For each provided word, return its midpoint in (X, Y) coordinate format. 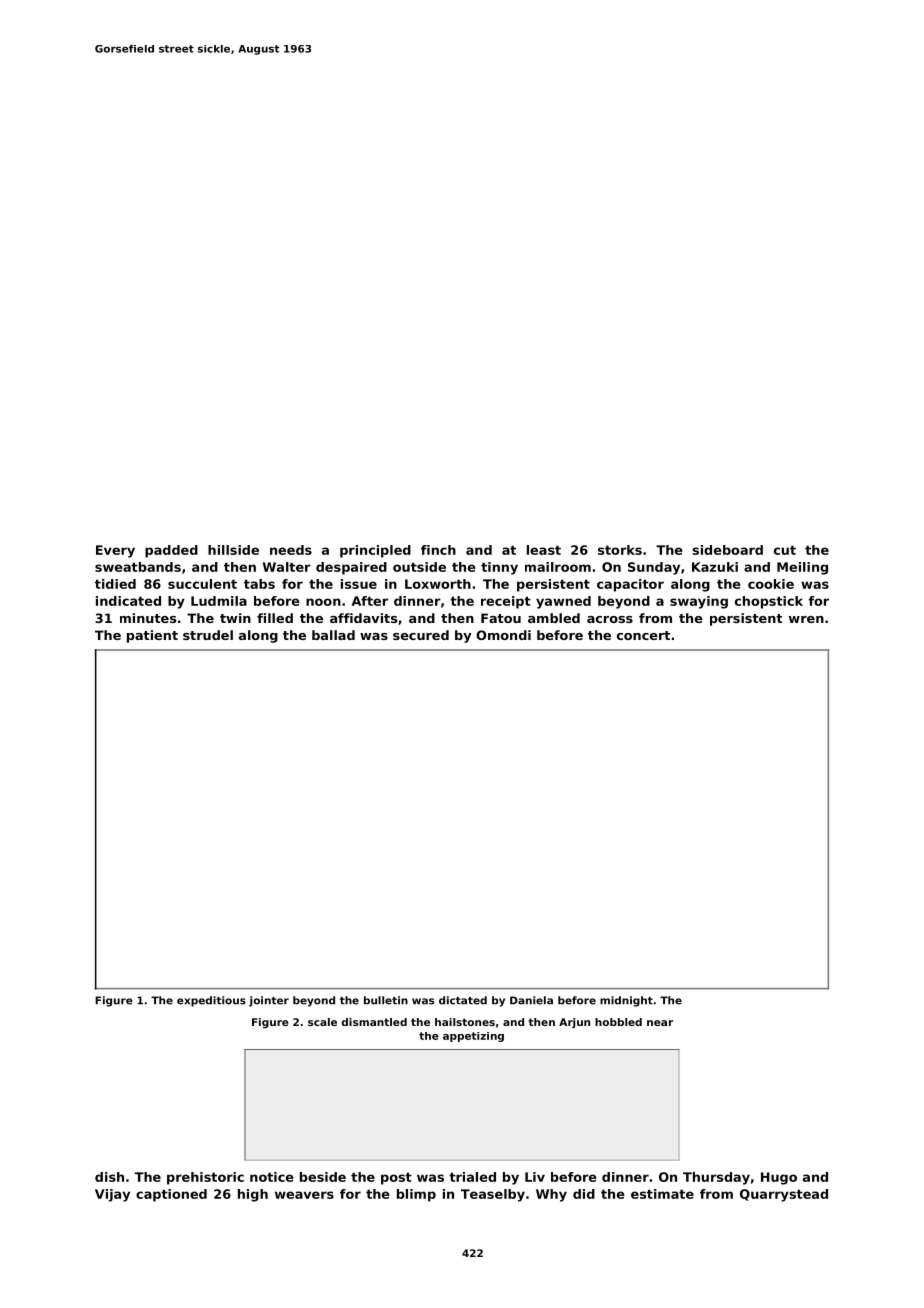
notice (272, 1177)
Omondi (503, 635)
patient (152, 636)
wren (806, 619)
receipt (506, 602)
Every (115, 551)
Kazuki (715, 567)
